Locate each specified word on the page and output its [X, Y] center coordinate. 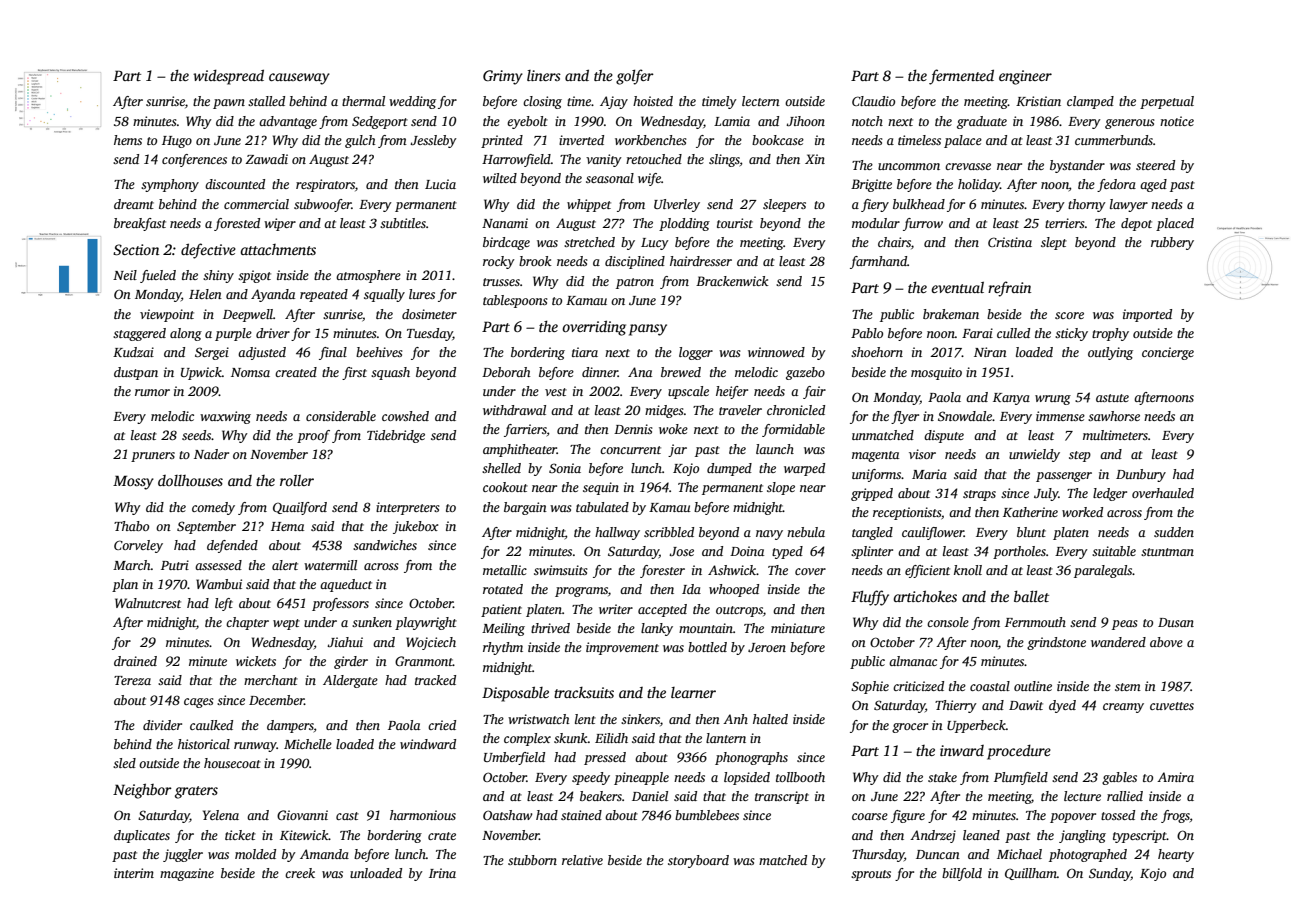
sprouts [871, 875]
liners [544, 75]
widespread [228, 77]
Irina [442, 873]
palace [963, 141]
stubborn [532, 860]
